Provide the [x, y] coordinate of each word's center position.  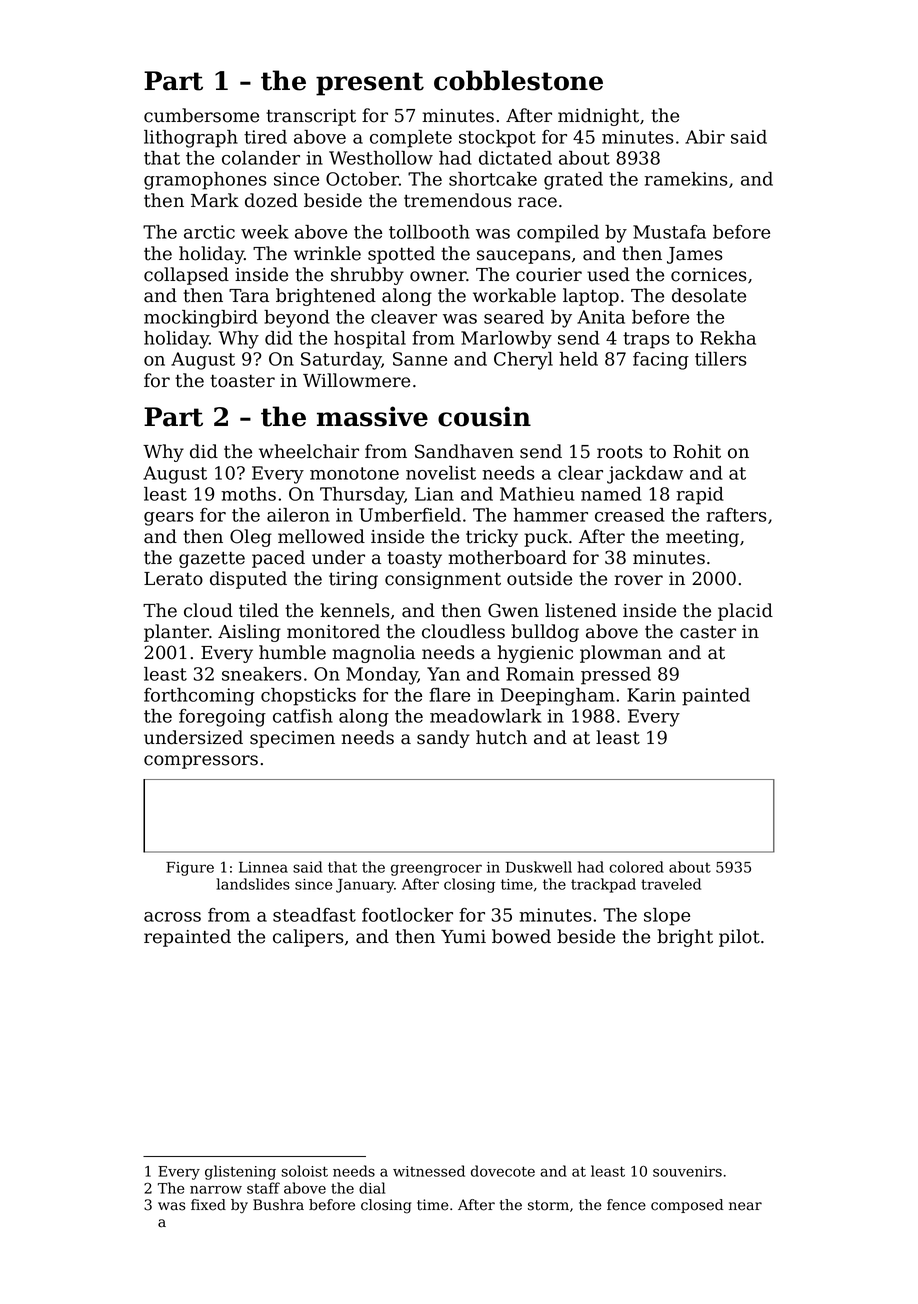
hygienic [535, 654]
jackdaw [645, 475]
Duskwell [539, 867]
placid [745, 612]
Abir [705, 137]
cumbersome [201, 115]
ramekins [686, 179]
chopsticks [308, 697]
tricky [492, 538]
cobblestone [518, 80]
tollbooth [429, 232]
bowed [521, 936]
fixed [208, 1205]
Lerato [173, 579]
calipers [308, 938]
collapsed [186, 276]
